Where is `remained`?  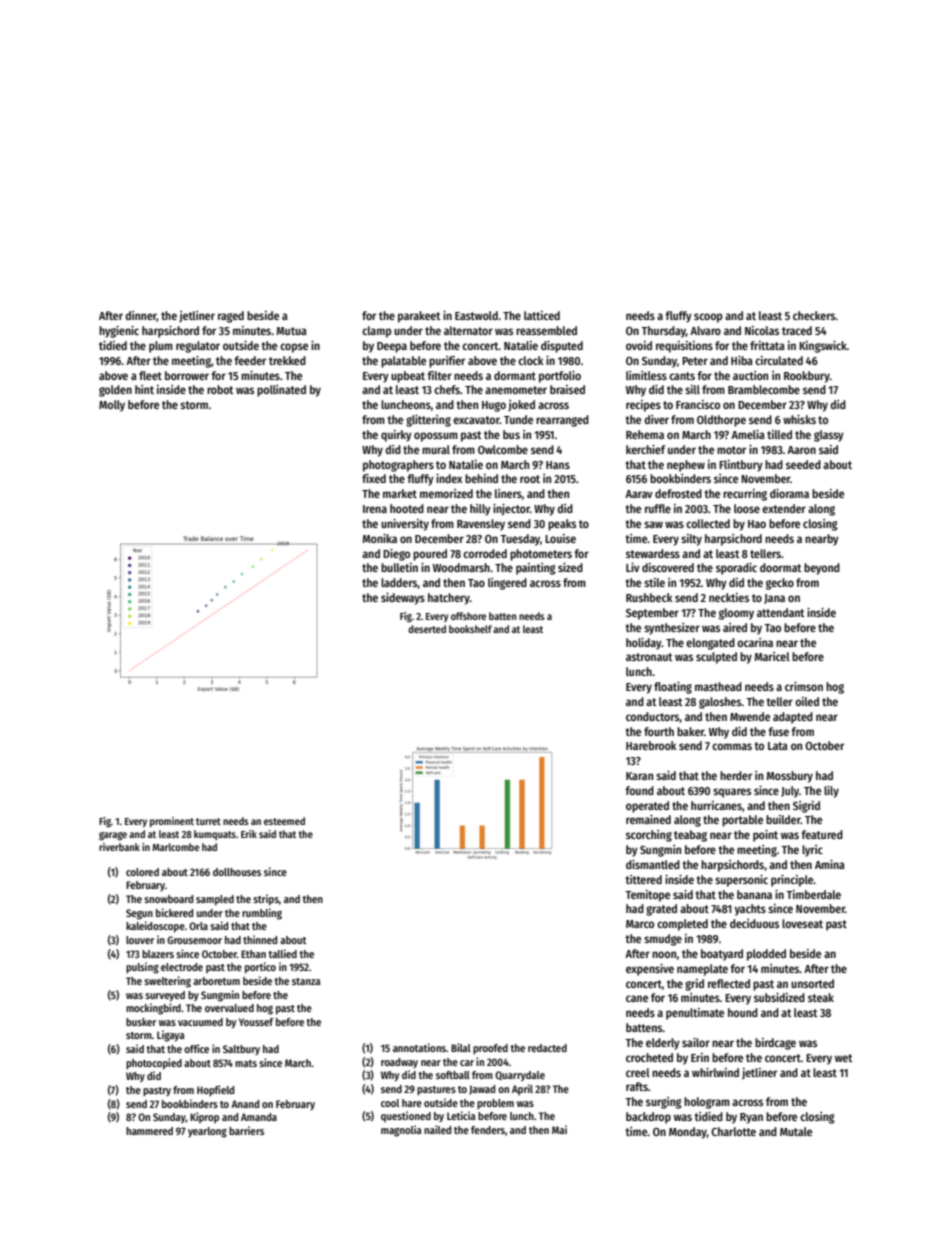 remained is located at coordinates (648, 819).
